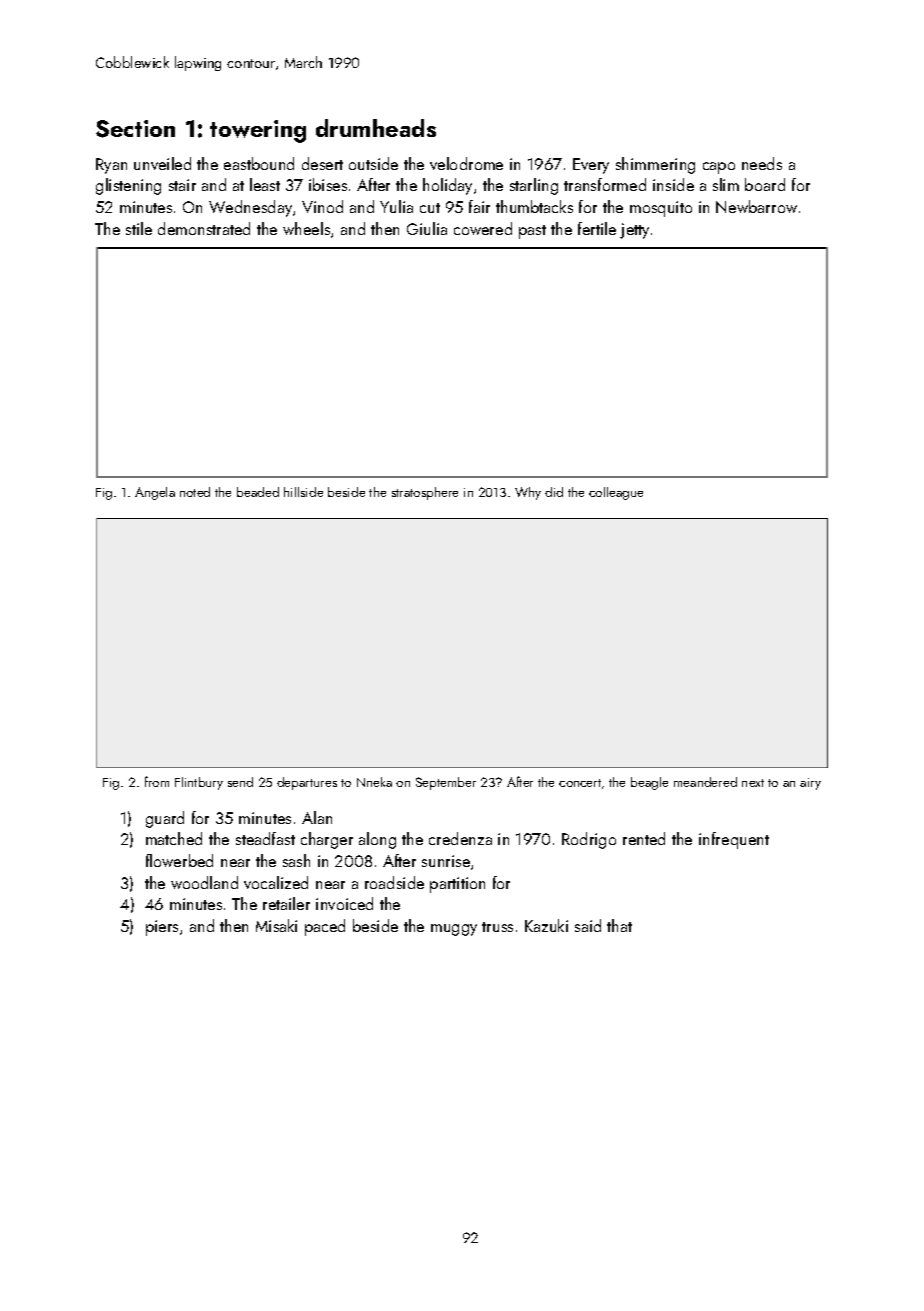 This screenshot has height=1311, width=924. What do you see at coordinates (554, 492) in the screenshot?
I see `did` at bounding box center [554, 492].
